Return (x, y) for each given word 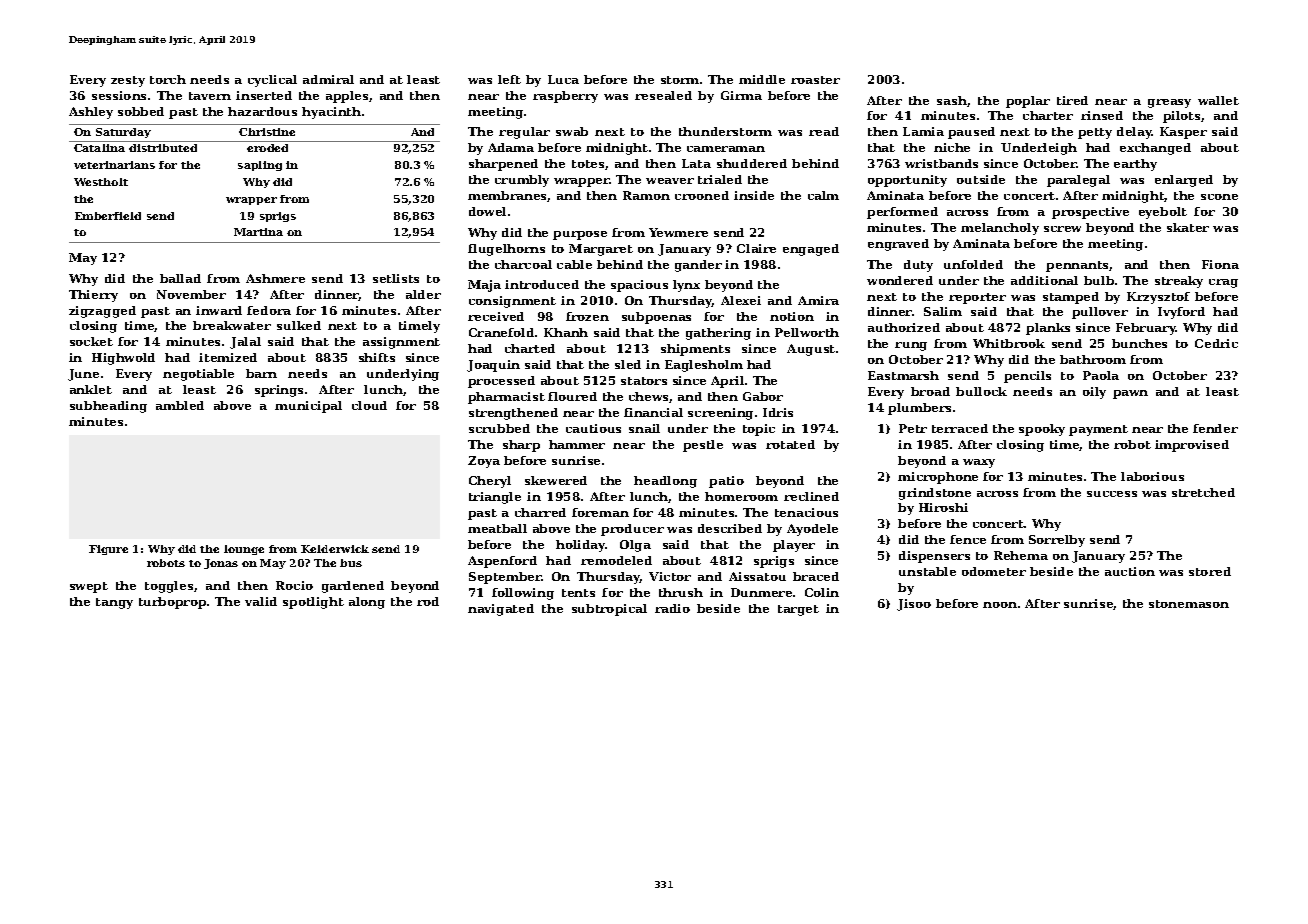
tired (1072, 100)
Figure (108, 550)
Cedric (1216, 343)
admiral (328, 79)
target (798, 610)
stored (1210, 571)
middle (762, 79)
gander (698, 266)
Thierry (93, 296)
